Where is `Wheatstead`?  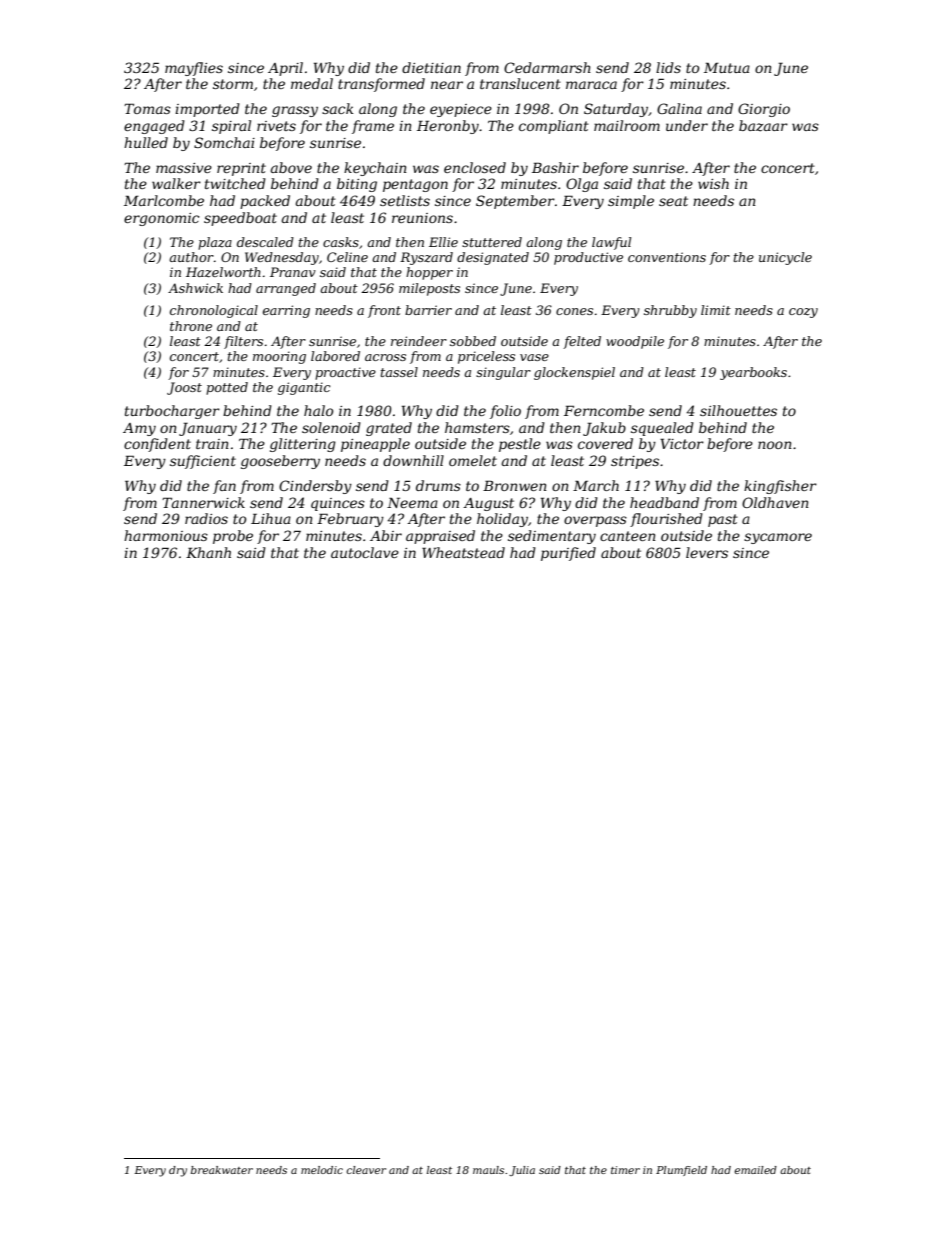
Wheatstead is located at coordinates (463, 552).
